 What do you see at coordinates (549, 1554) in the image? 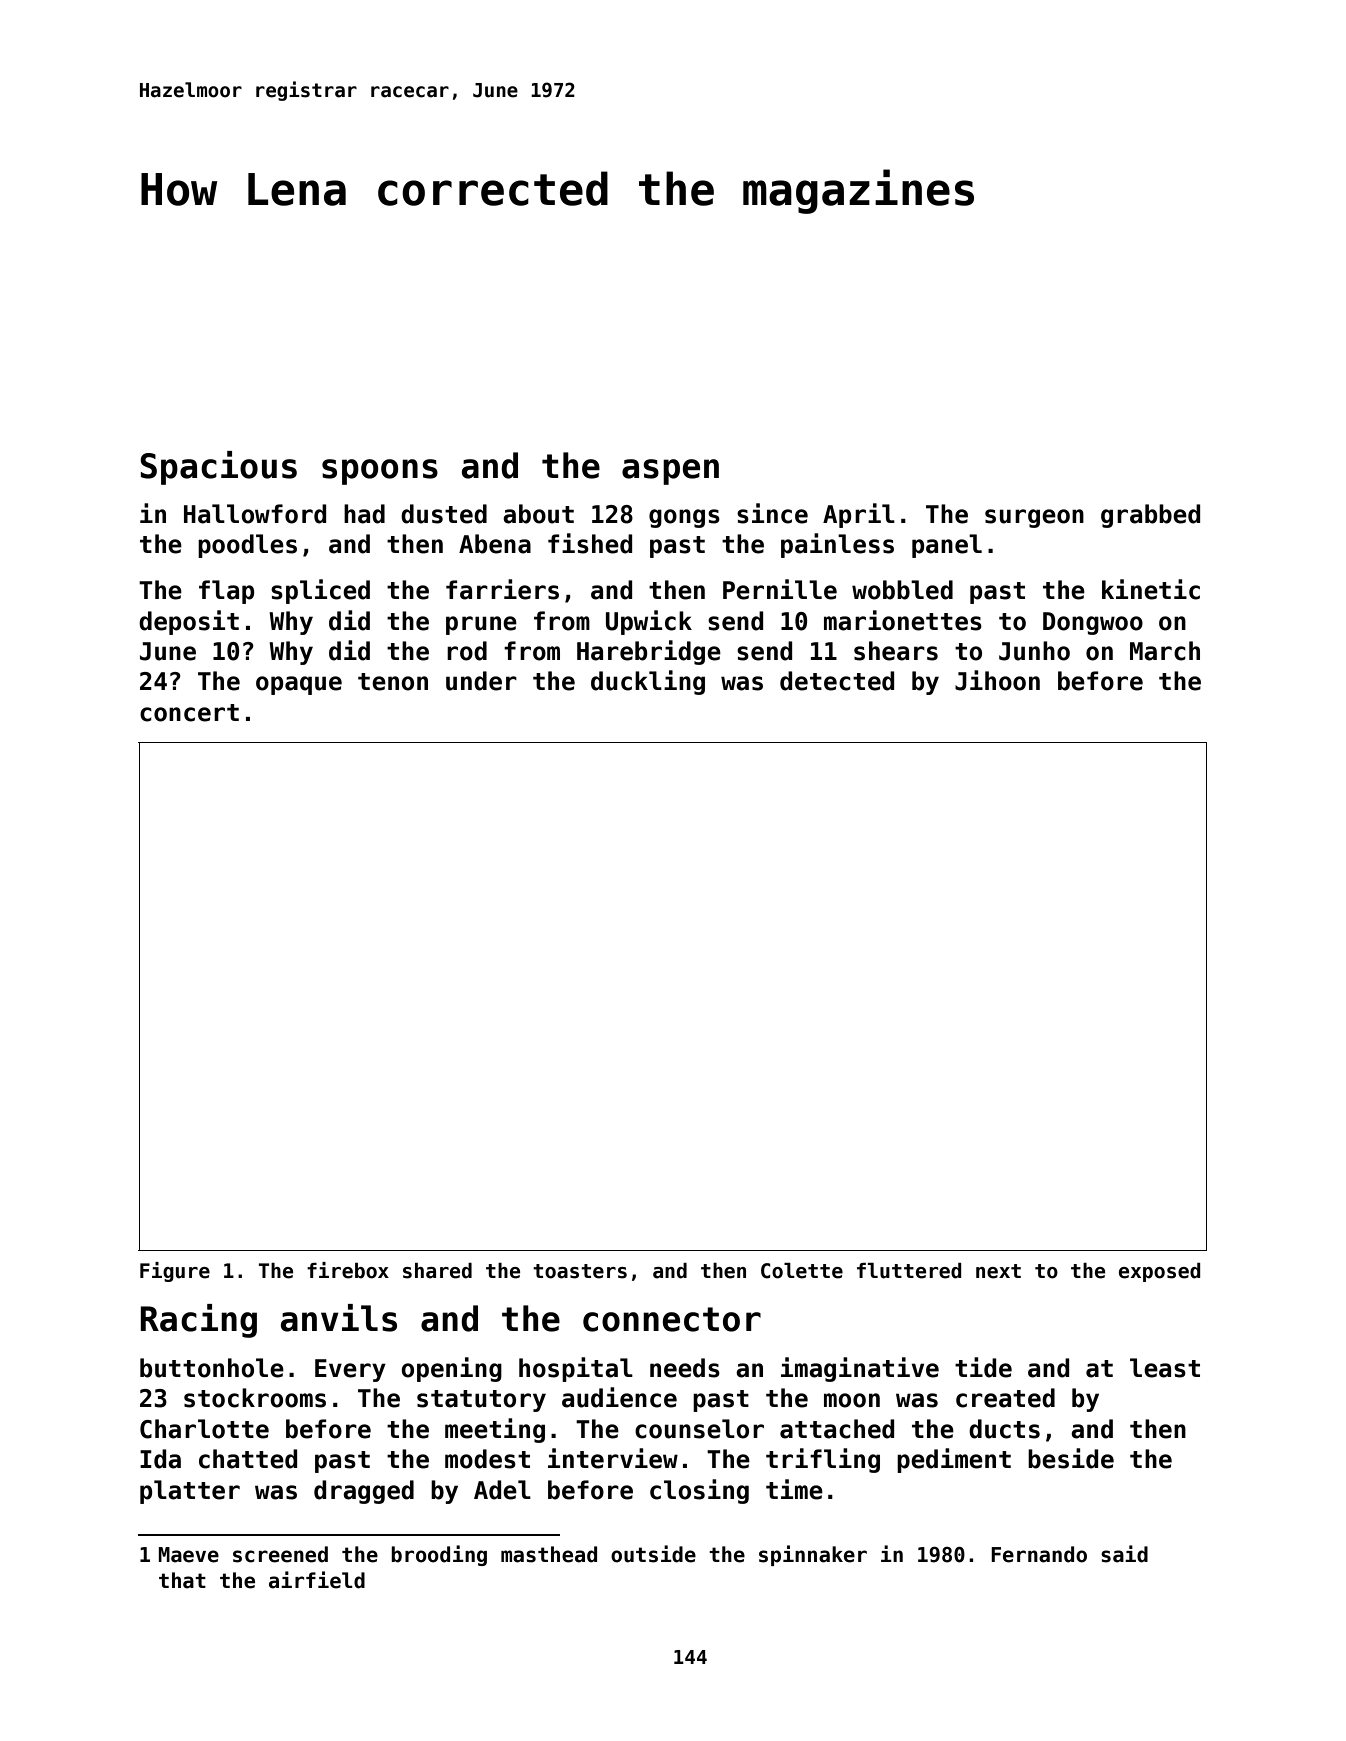
I see `masthead` at bounding box center [549, 1554].
